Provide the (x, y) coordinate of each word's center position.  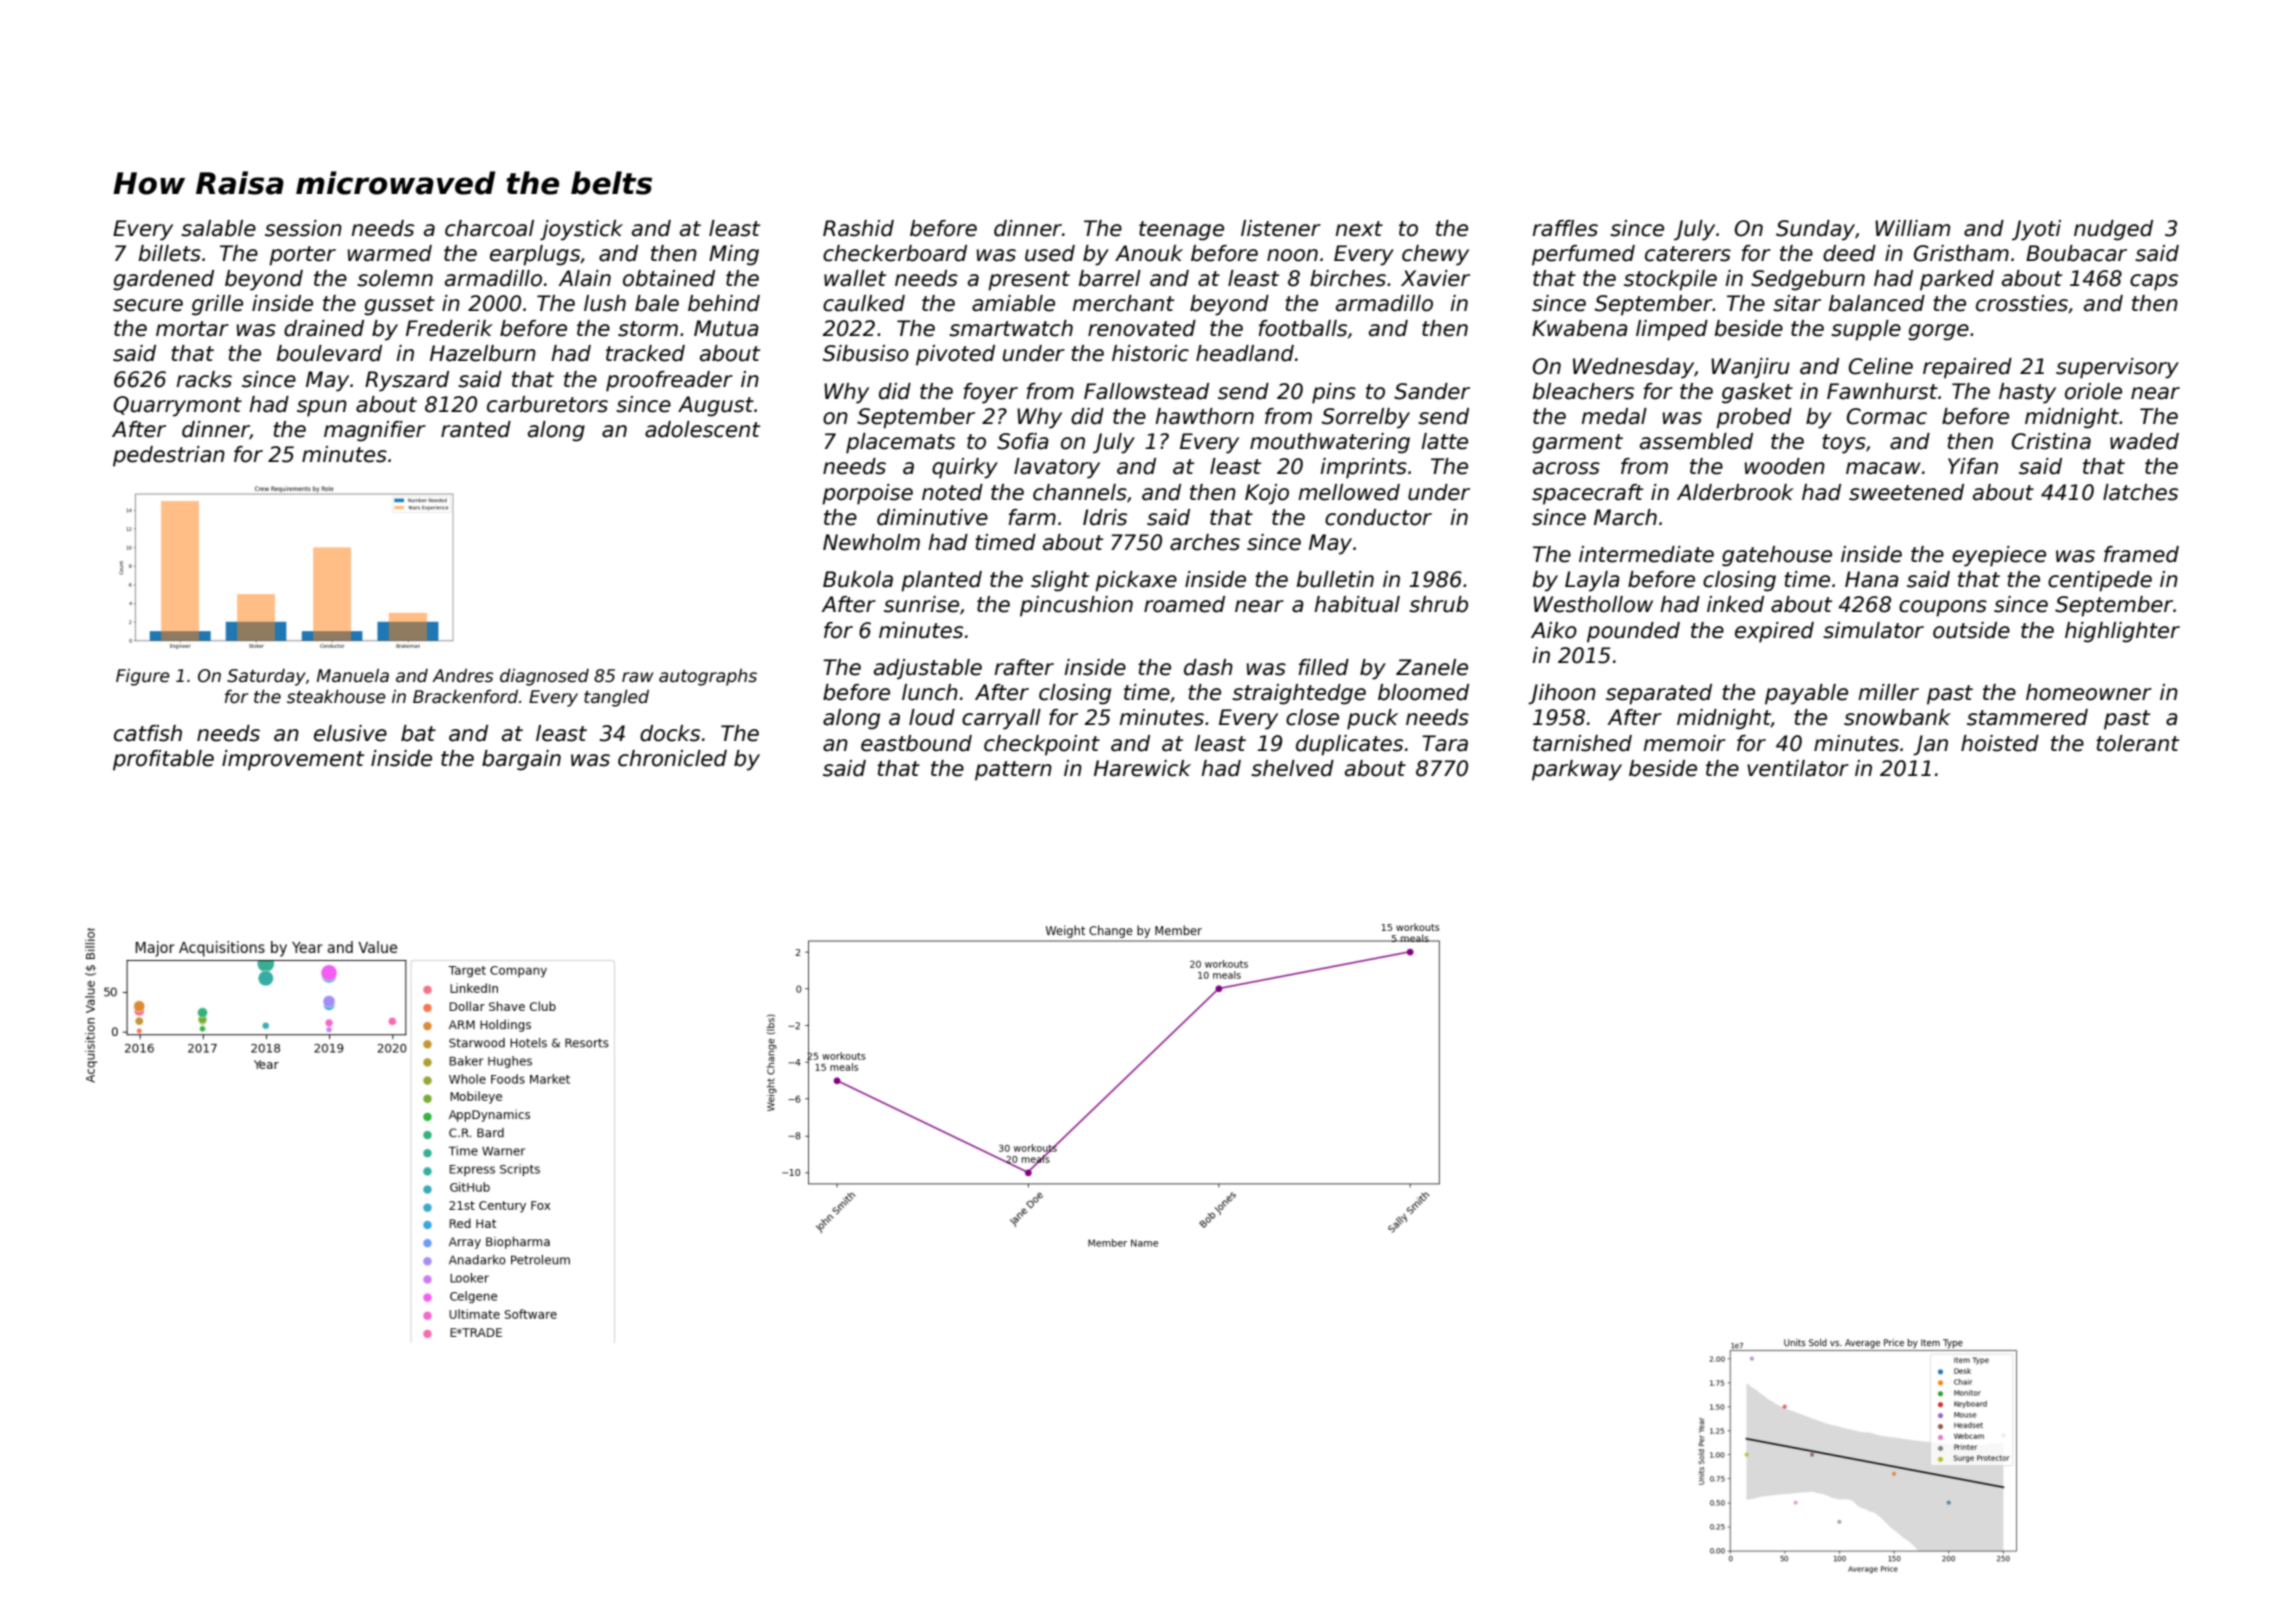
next (1359, 229)
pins (1334, 393)
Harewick (1142, 768)
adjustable (928, 669)
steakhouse (336, 697)
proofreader (669, 381)
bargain (521, 760)
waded (2144, 441)
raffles (1565, 228)
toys (1844, 444)
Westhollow (1593, 604)
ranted (476, 429)
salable (218, 228)
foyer (991, 393)
